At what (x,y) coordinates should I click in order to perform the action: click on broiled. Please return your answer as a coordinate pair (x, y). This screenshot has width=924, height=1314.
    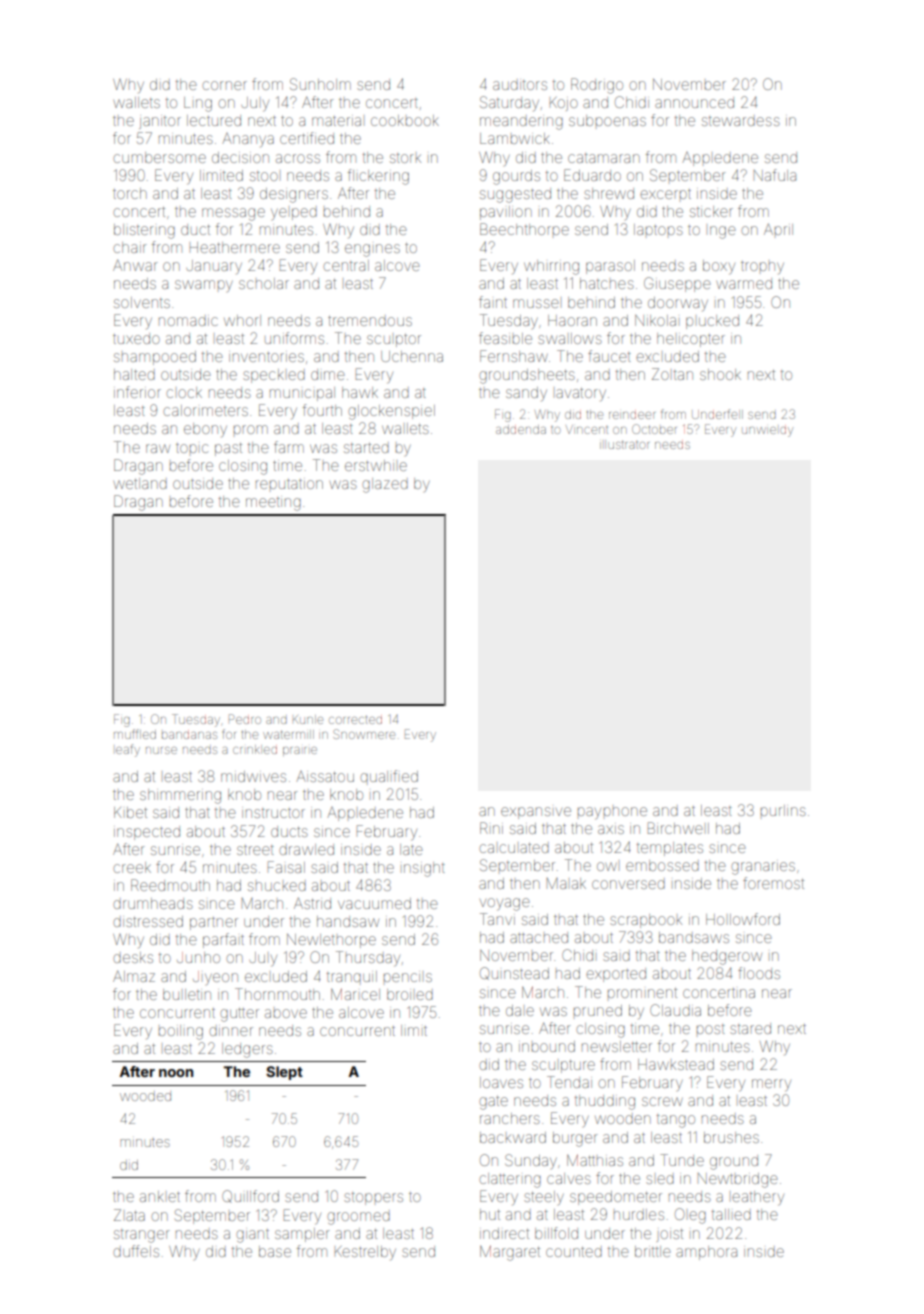
    Looking at the image, I should click on (410, 994).
